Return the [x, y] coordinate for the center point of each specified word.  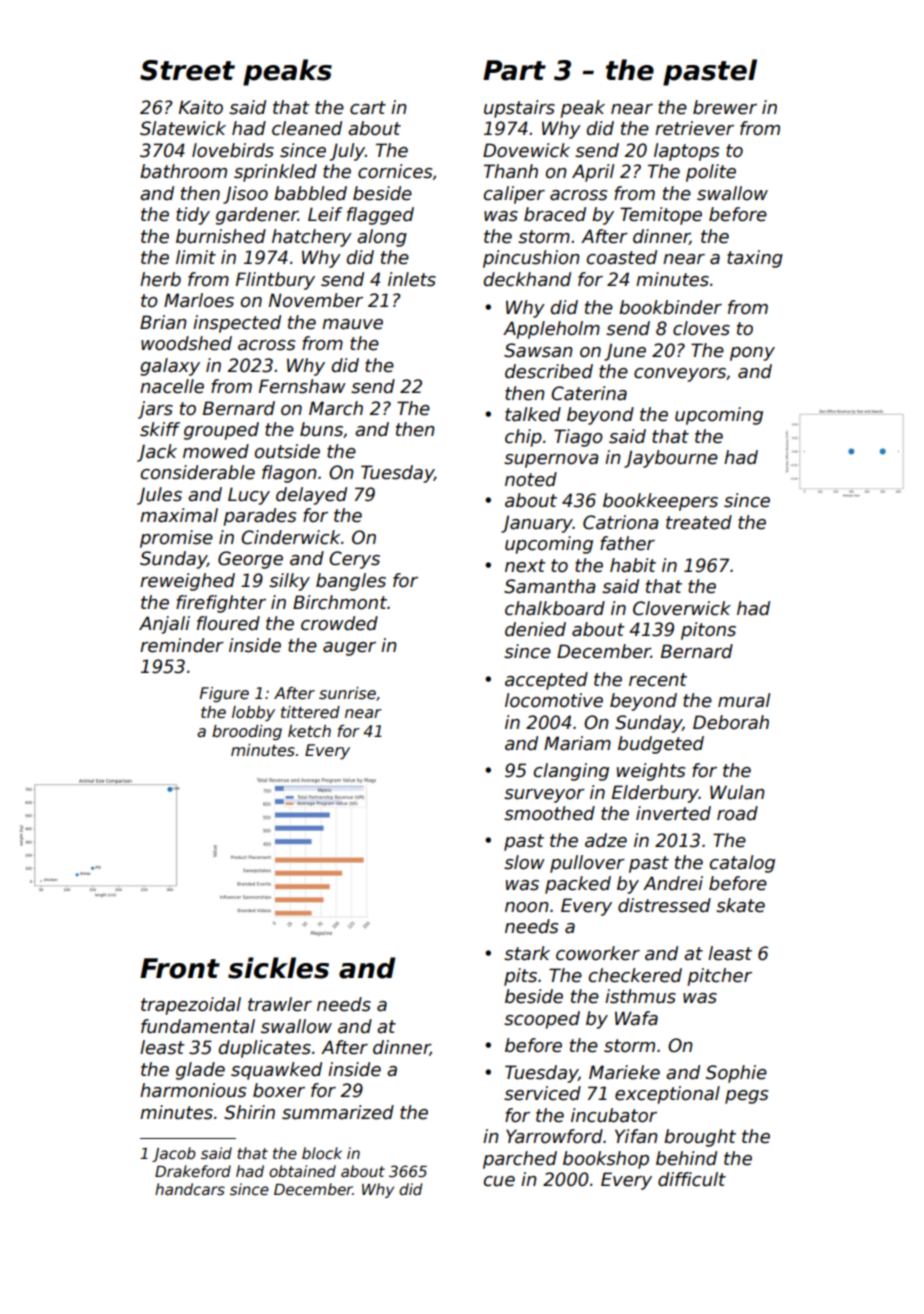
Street [187, 70]
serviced [542, 1093]
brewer [725, 107]
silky [289, 582]
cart [368, 108]
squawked [276, 1071]
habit [633, 565]
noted [531, 479]
